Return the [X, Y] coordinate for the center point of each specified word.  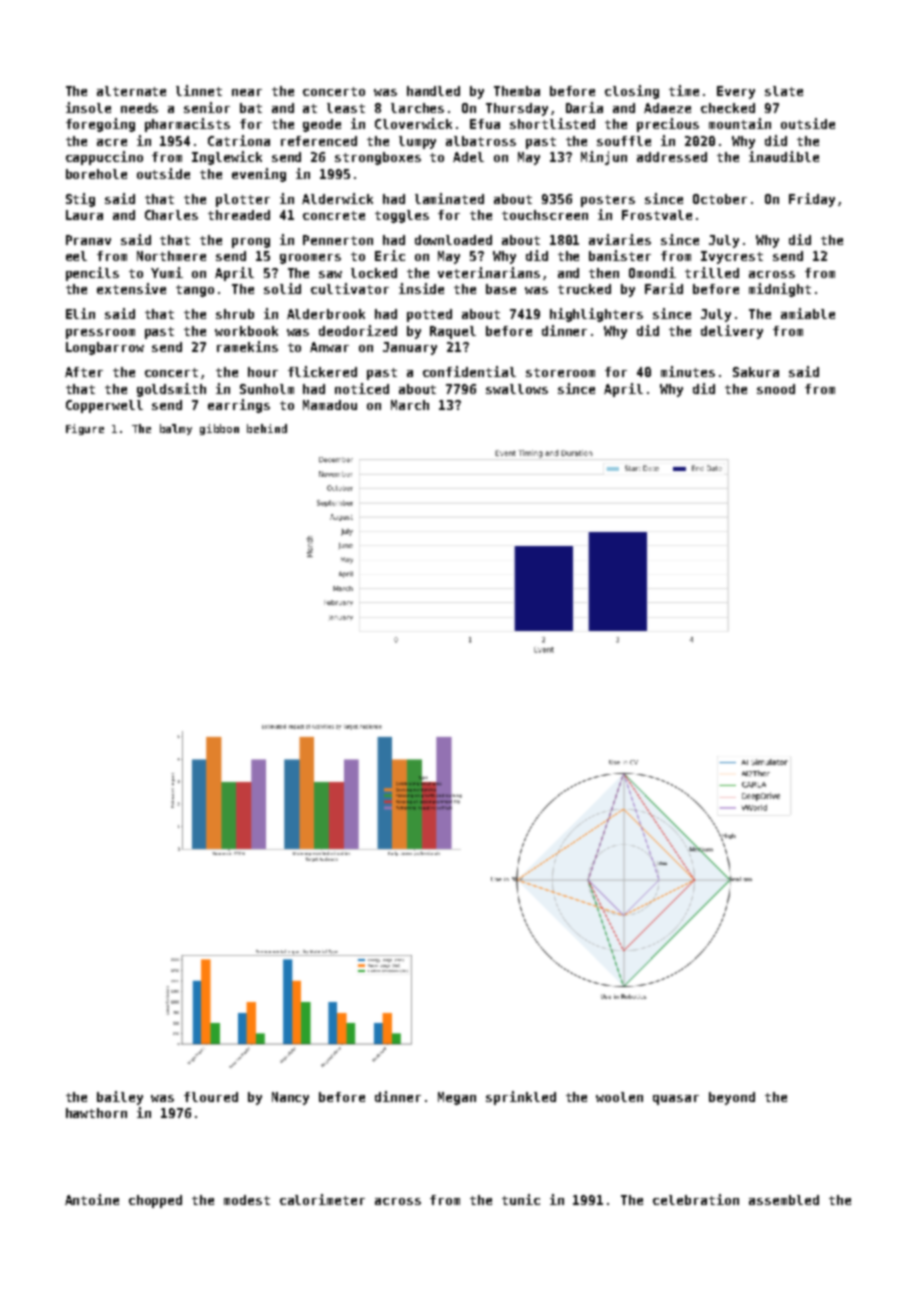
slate [784, 91]
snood [776, 389]
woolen [619, 1097]
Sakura [756, 372]
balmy [176, 429]
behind [267, 428]
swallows [517, 389]
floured [211, 1097]
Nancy [290, 1098]
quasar [676, 1100]
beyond [732, 1098]
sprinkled [521, 1098]
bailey [120, 1098]
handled [433, 91]
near [247, 92]
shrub [235, 314]
